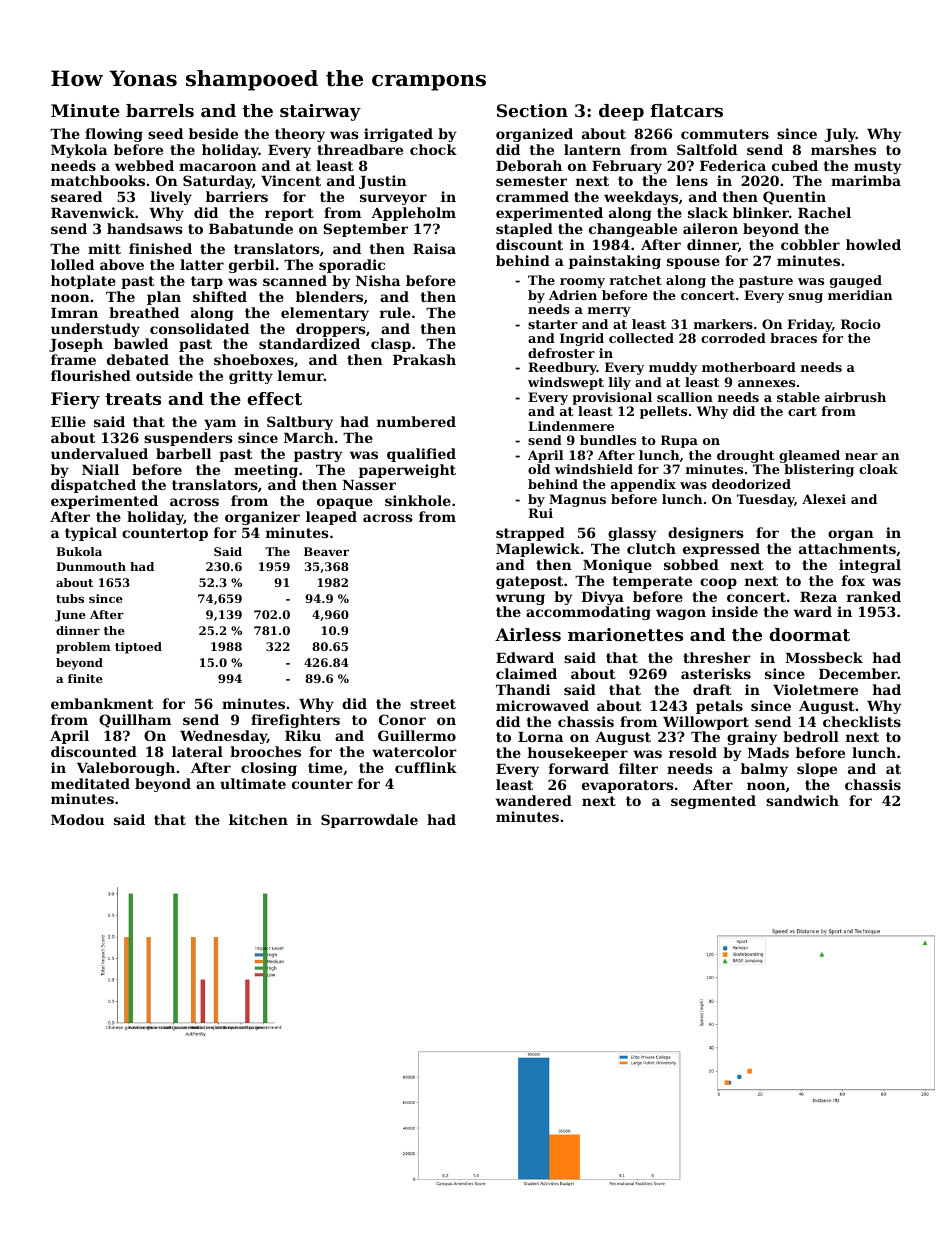 This image has height=1233, width=952. What do you see at coordinates (615, 262) in the image?
I see `painstaking` at bounding box center [615, 262].
